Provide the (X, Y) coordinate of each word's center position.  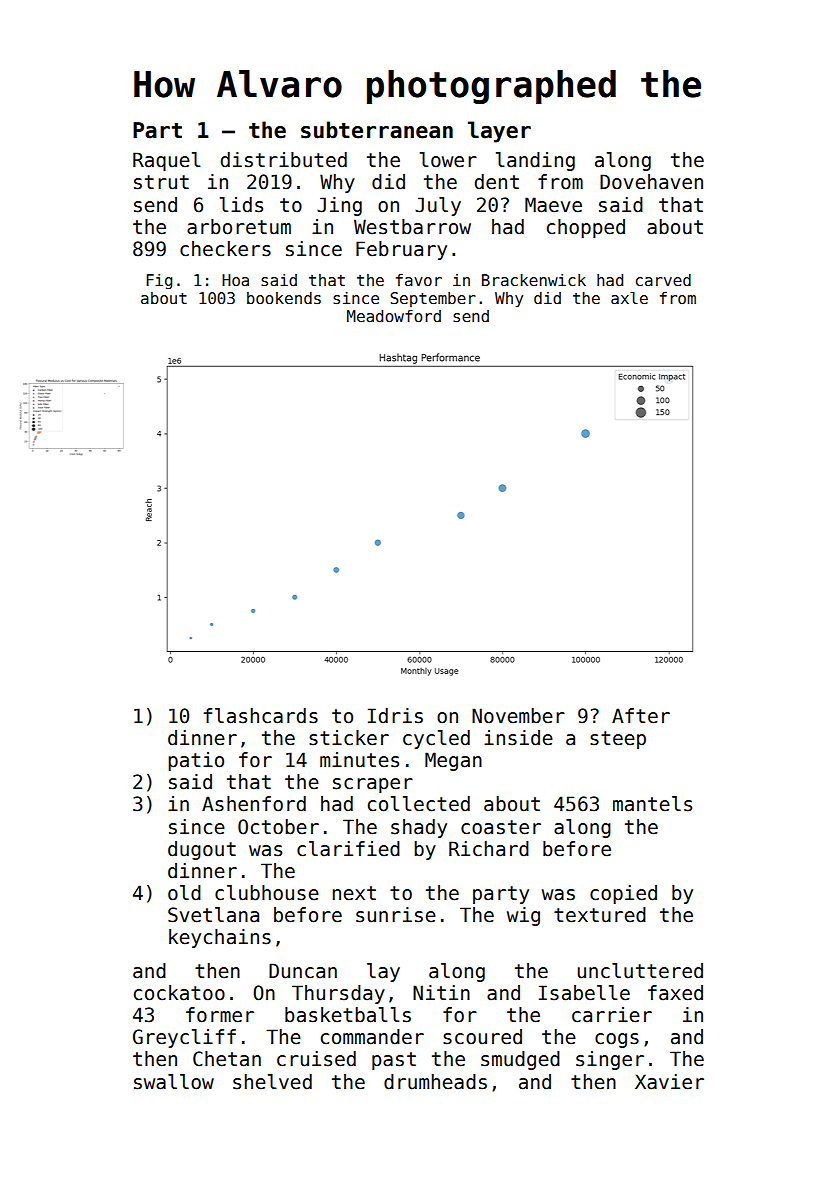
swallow (174, 1082)
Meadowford (394, 316)
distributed (284, 160)
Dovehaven (651, 182)
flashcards (261, 716)
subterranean (377, 130)
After (641, 716)
